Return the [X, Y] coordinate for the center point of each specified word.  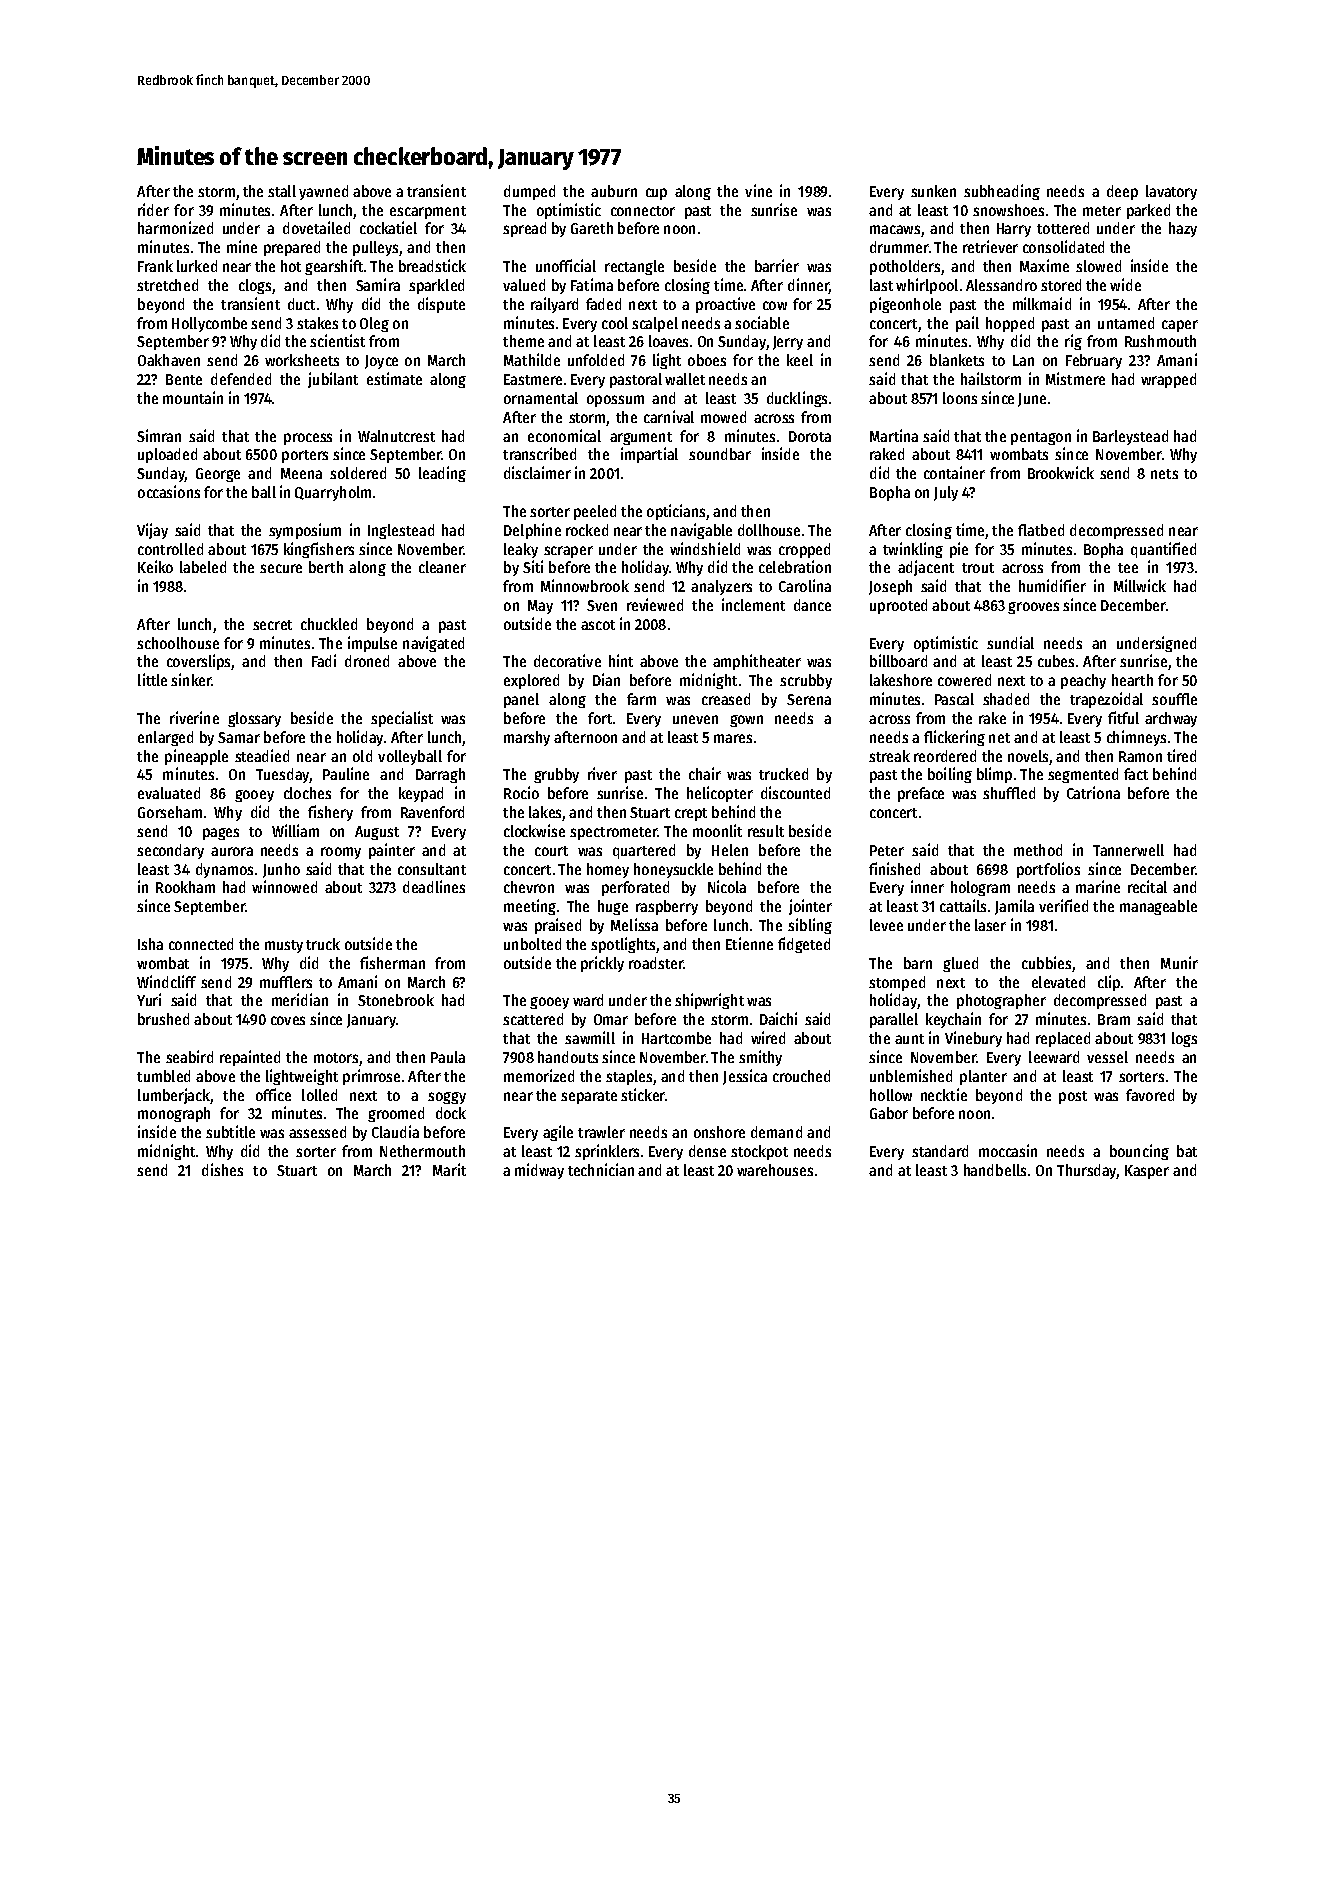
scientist [337, 340]
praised [558, 926]
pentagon [1041, 438]
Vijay [152, 531]
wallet [685, 379]
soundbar [720, 454]
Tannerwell [1128, 850]
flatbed [1041, 530]
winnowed [284, 886]
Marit [449, 1169]
